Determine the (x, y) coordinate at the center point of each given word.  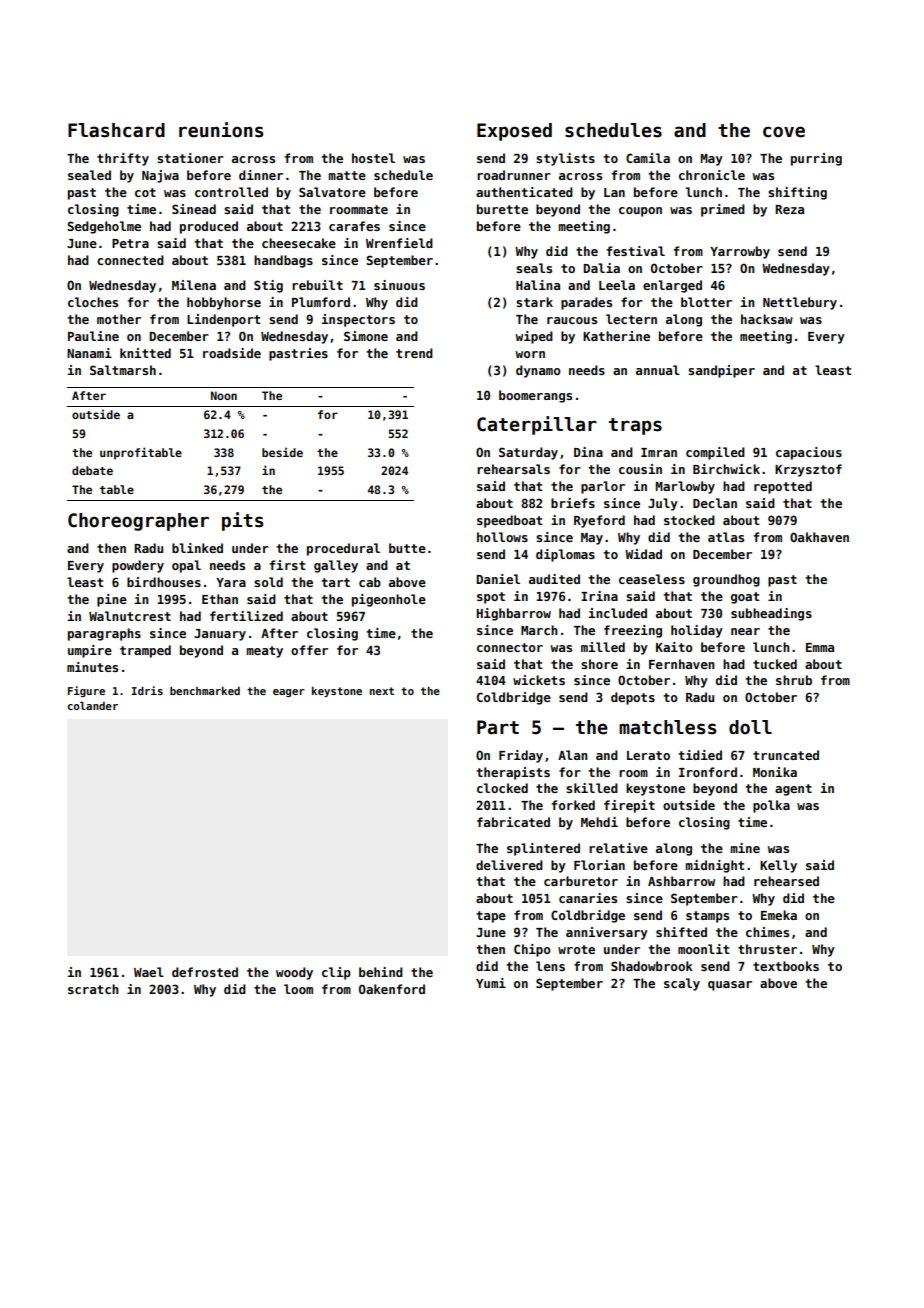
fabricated (513, 822)
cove (784, 132)
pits (242, 521)
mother (119, 319)
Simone (366, 336)
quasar (730, 986)
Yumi (491, 983)
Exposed (514, 132)
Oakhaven (819, 537)
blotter (706, 302)
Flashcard (116, 130)
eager (289, 693)
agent (793, 790)
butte (407, 548)
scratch (93, 989)
